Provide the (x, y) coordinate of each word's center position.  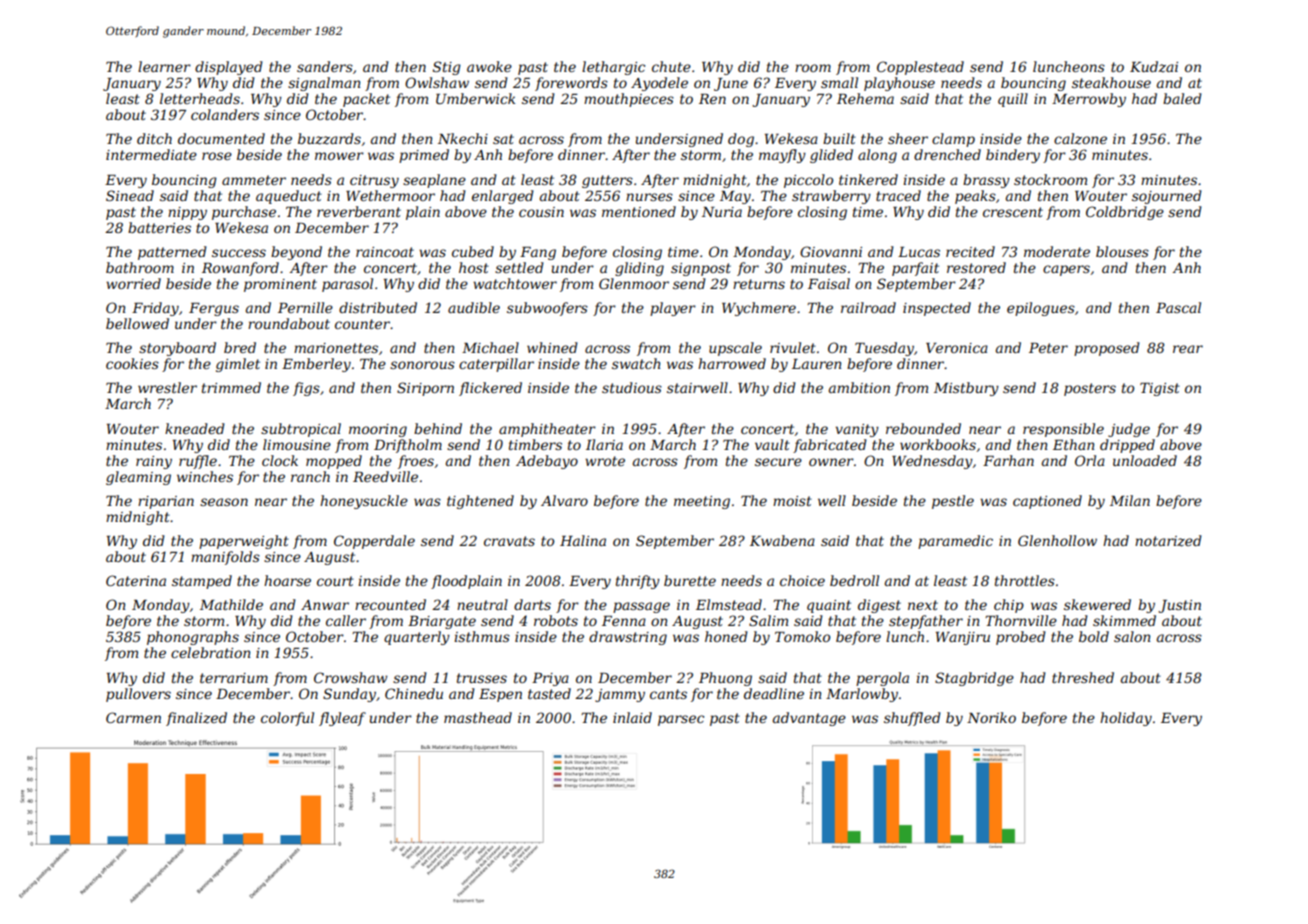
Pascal (1178, 307)
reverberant (359, 211)
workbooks (938, 444)
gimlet (238, 365)
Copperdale (374, 542)
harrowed (732, 363)
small (839, 82)
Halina (583, 540)
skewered (1097, 604)
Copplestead (920, 68)
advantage (809, 719)
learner (164, 66)
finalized (196, 719)
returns (759, 284)
